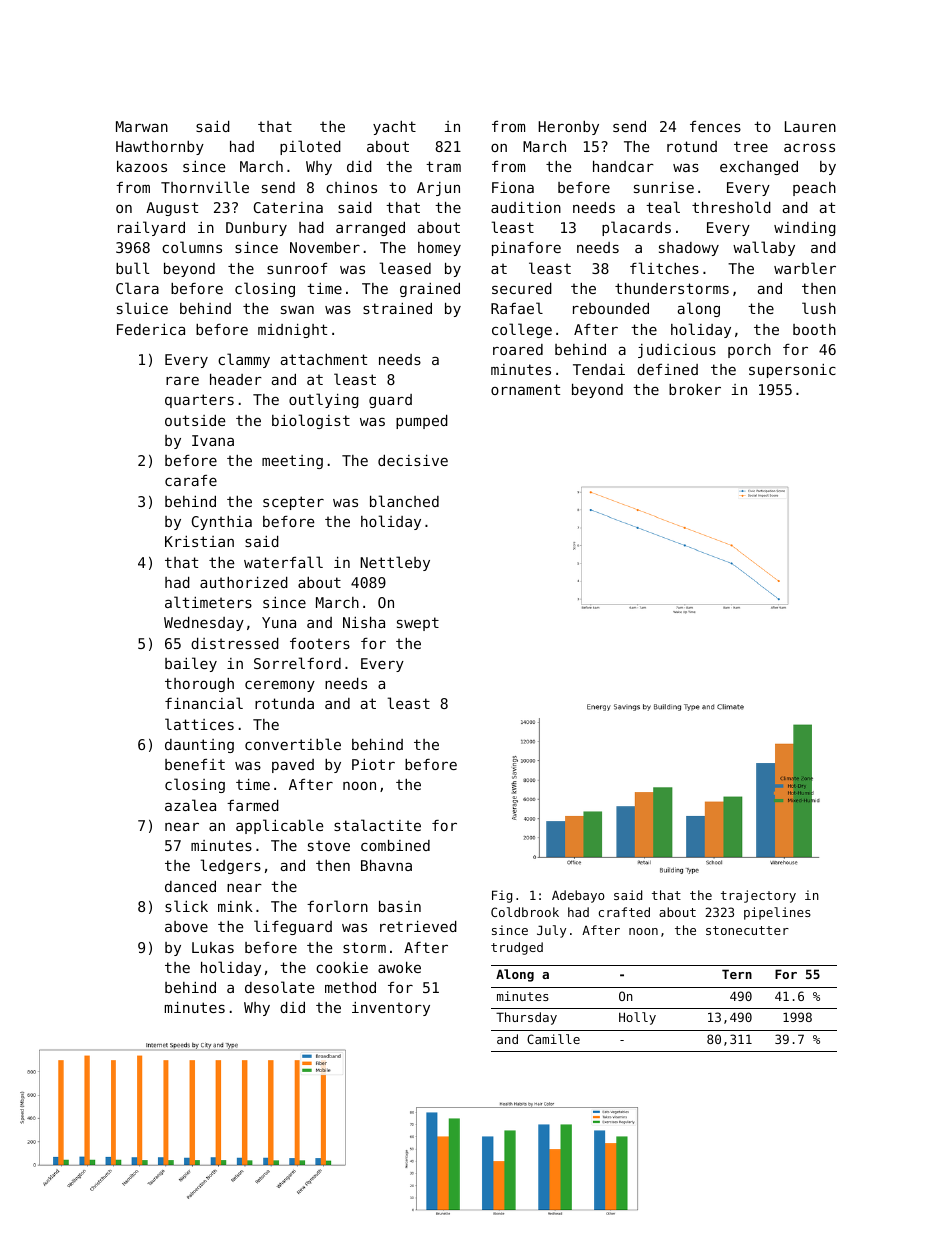 This page has width=952, height=1233. I want to click on rare, so click(182, 380).
